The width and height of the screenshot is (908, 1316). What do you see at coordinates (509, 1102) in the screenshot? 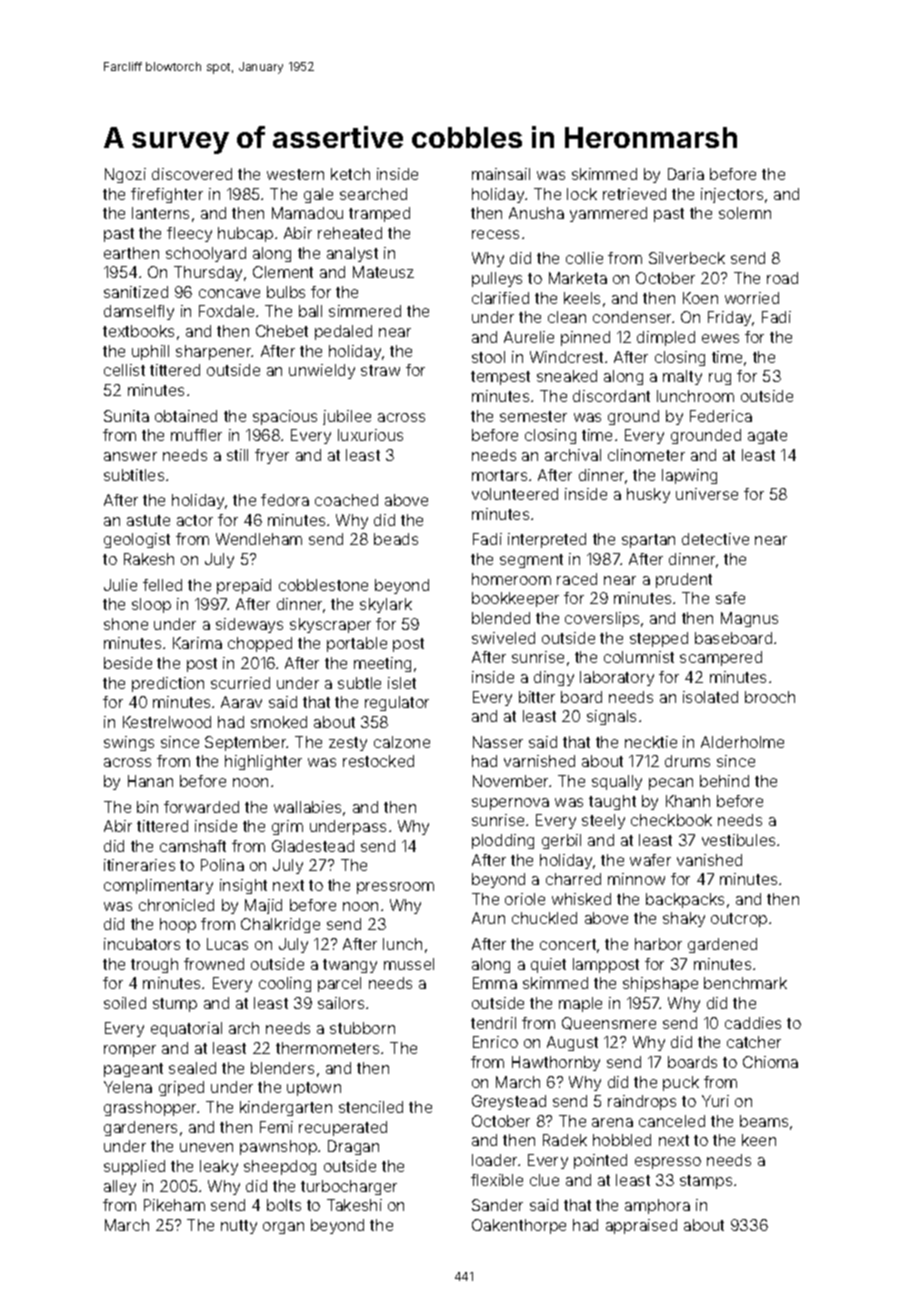
I see `Greystead` at bounding box center [509, 1102].
